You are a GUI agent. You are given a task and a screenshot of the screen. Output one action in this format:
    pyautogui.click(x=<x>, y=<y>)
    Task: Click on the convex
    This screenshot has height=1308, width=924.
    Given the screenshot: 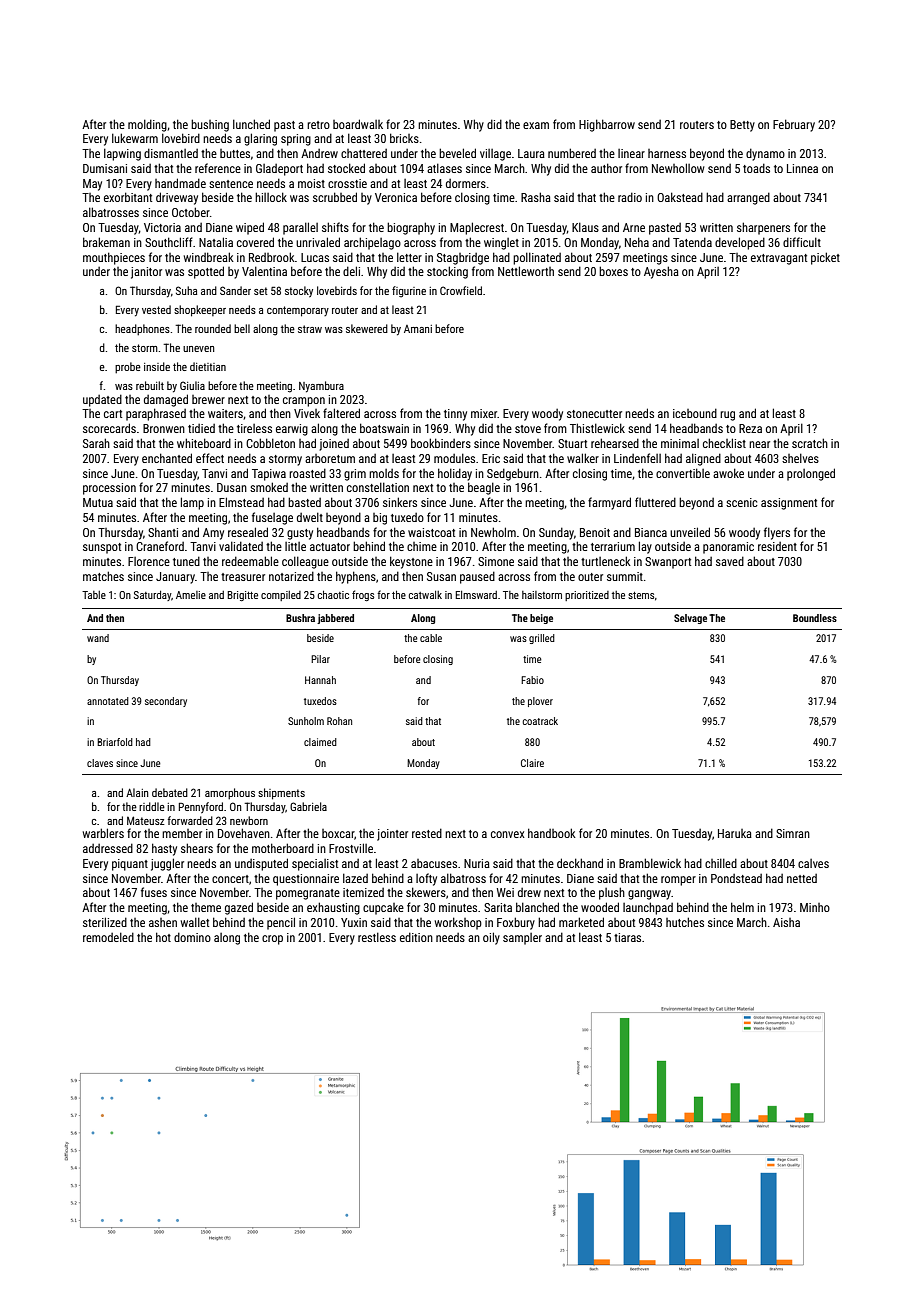 What is the action you would take?
    pyautogui.click(x=508, y=834)
